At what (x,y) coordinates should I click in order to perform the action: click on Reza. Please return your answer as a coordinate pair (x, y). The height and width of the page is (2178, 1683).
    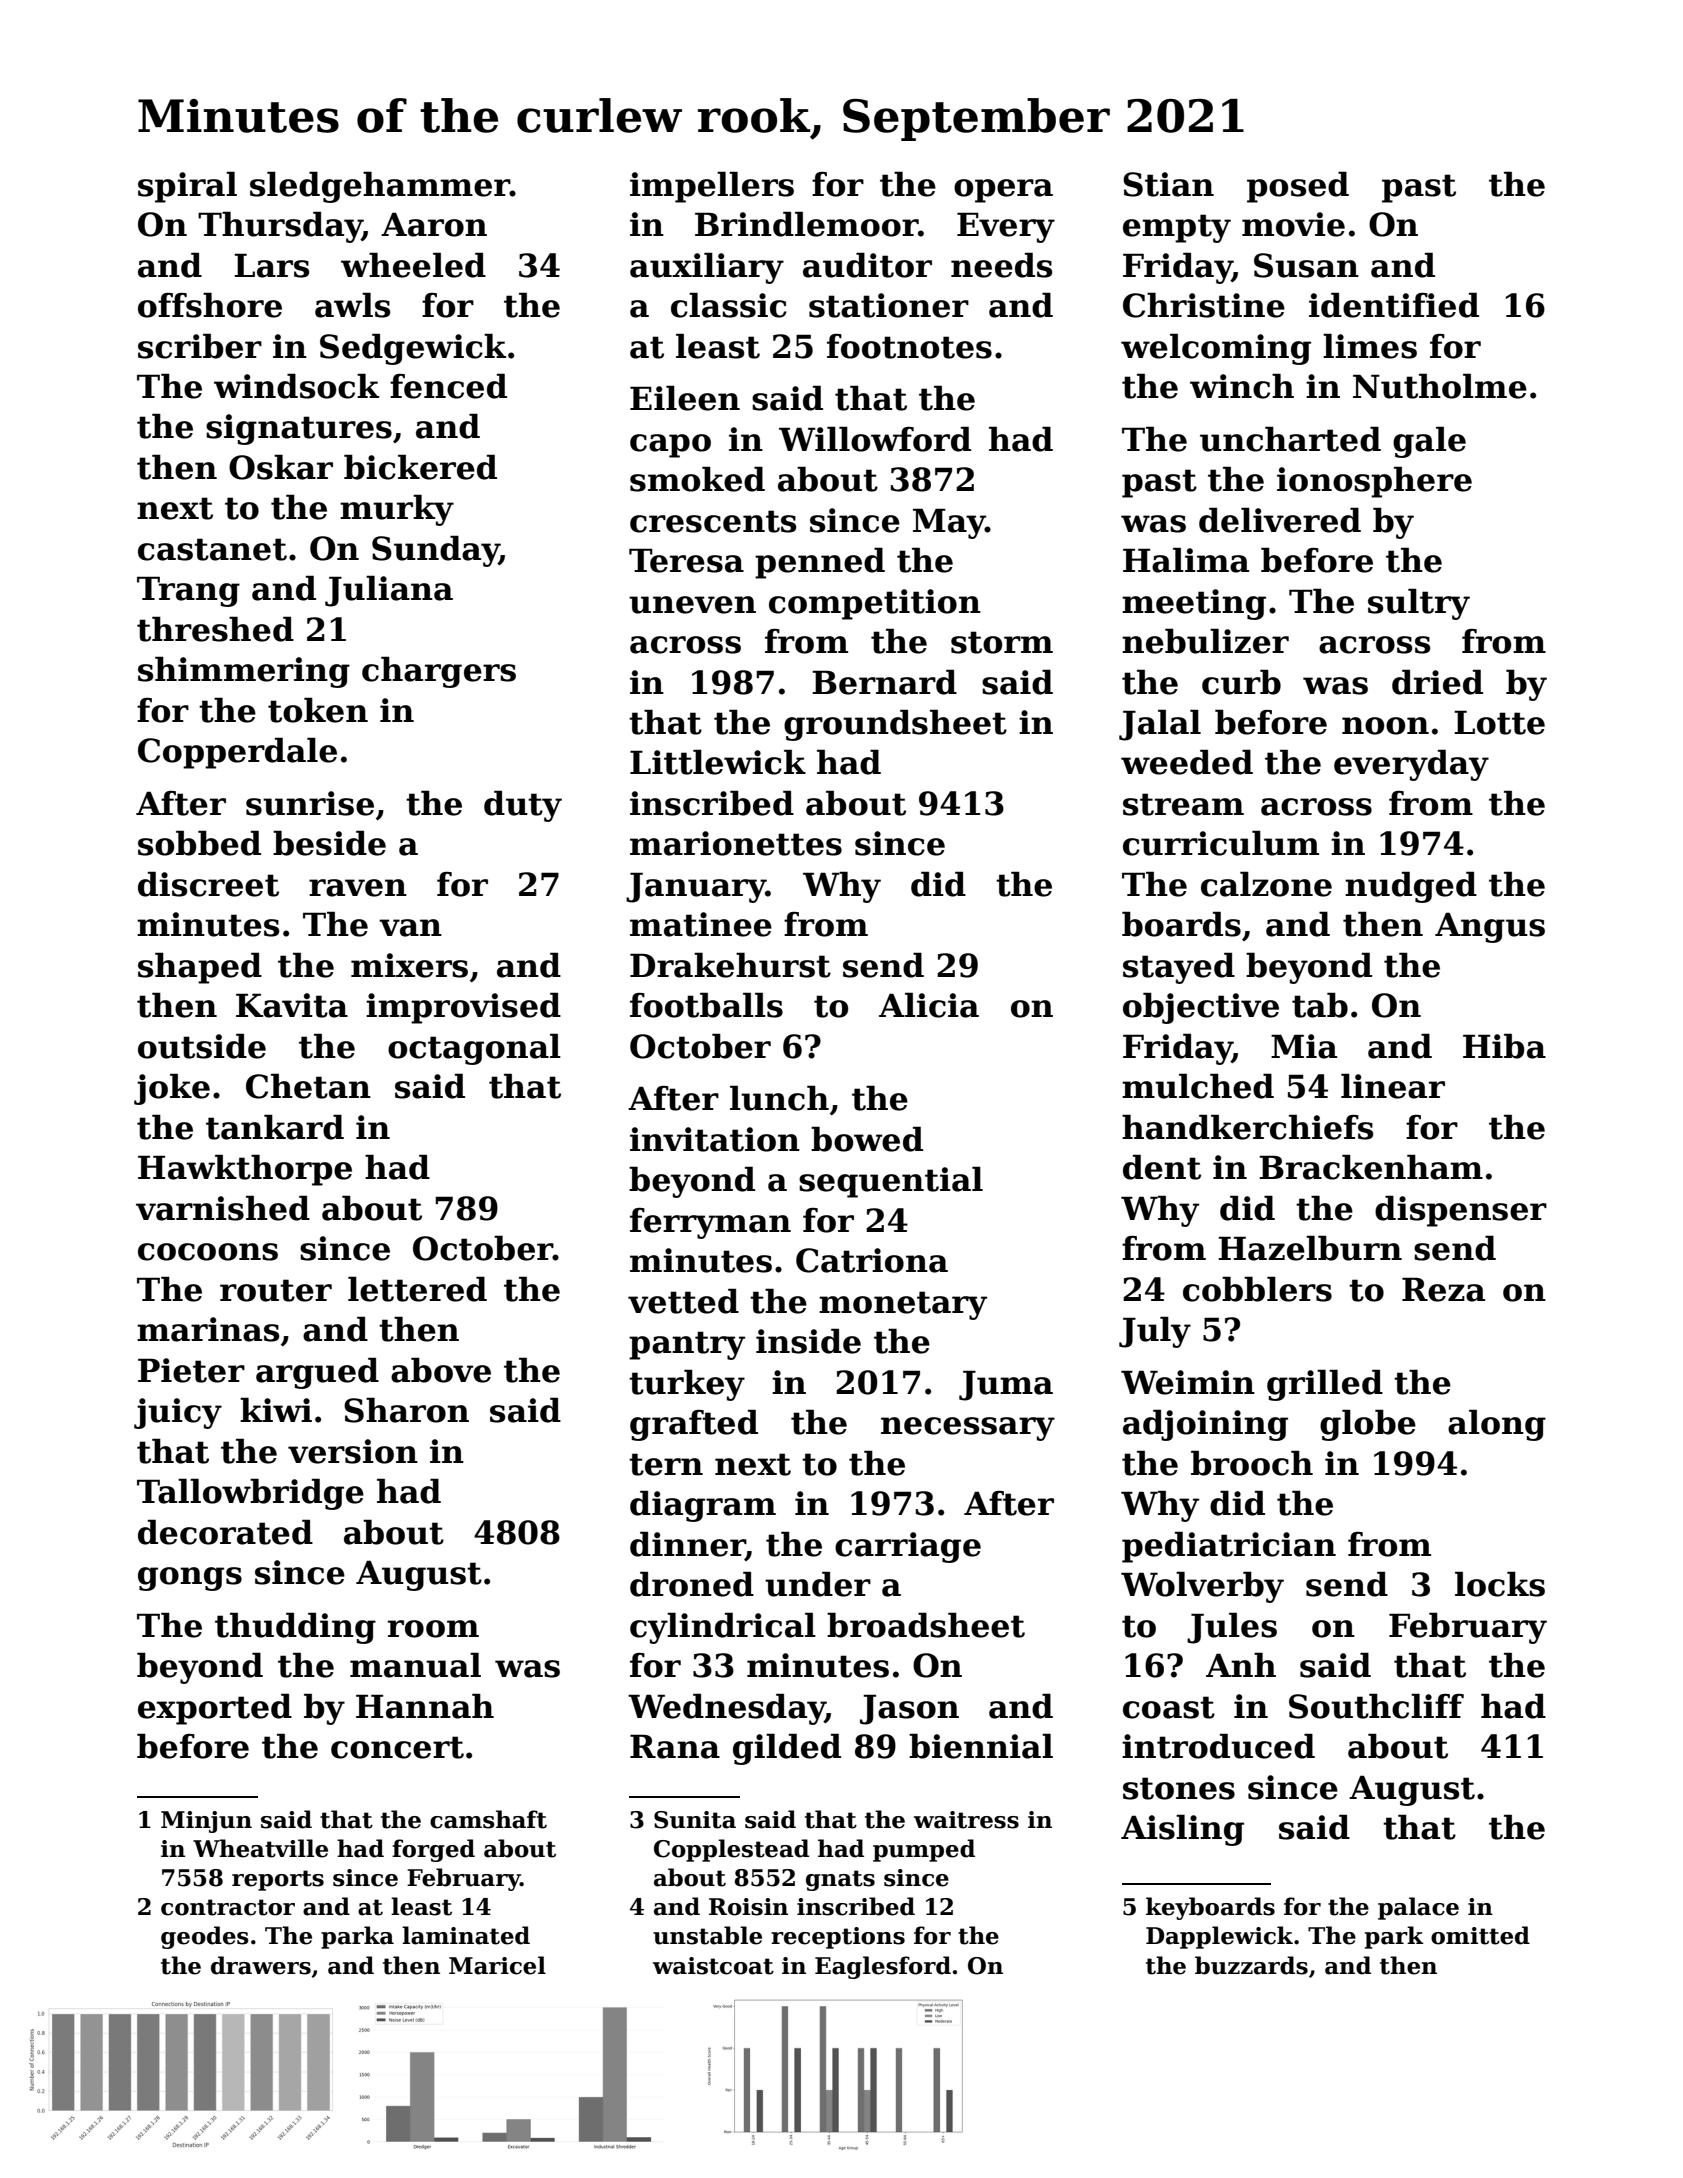
    Looking at the image, I should click on (1443, 1289).
